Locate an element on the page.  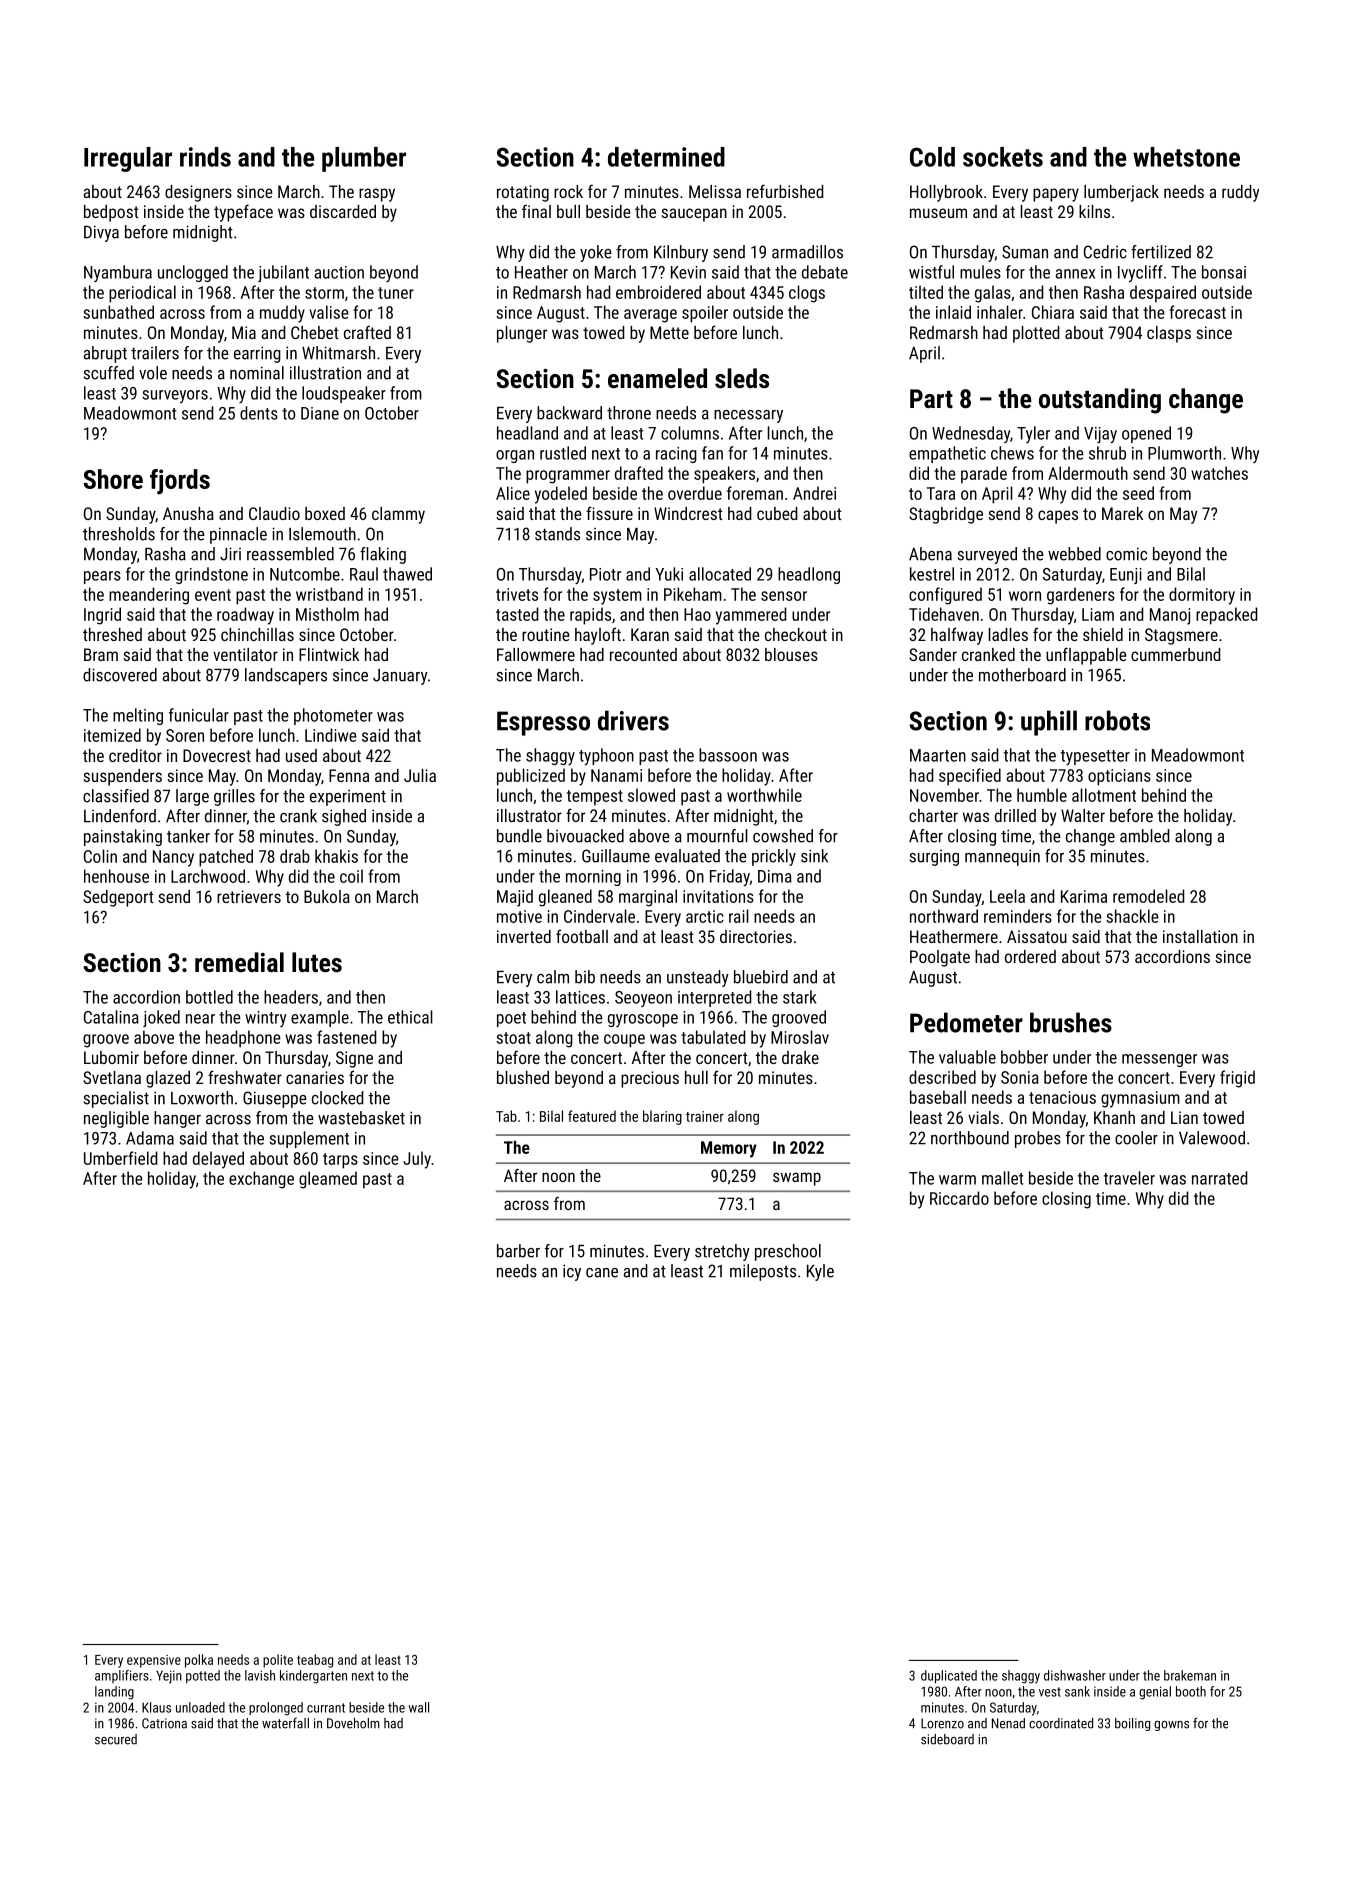
tuner is located at coordinates (396, 293).
